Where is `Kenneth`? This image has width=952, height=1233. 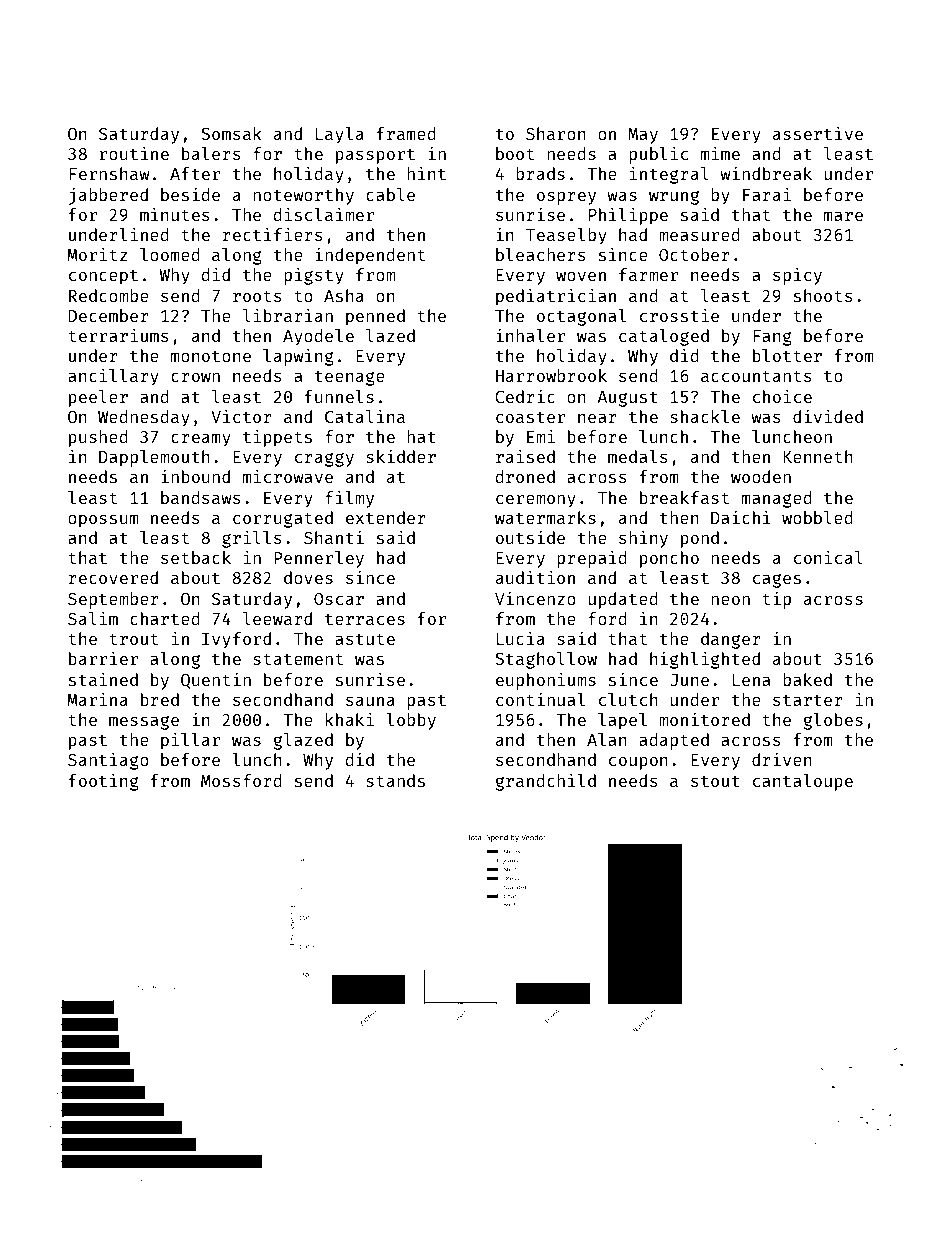
Kenneth is located at coordinates (818, 456).
